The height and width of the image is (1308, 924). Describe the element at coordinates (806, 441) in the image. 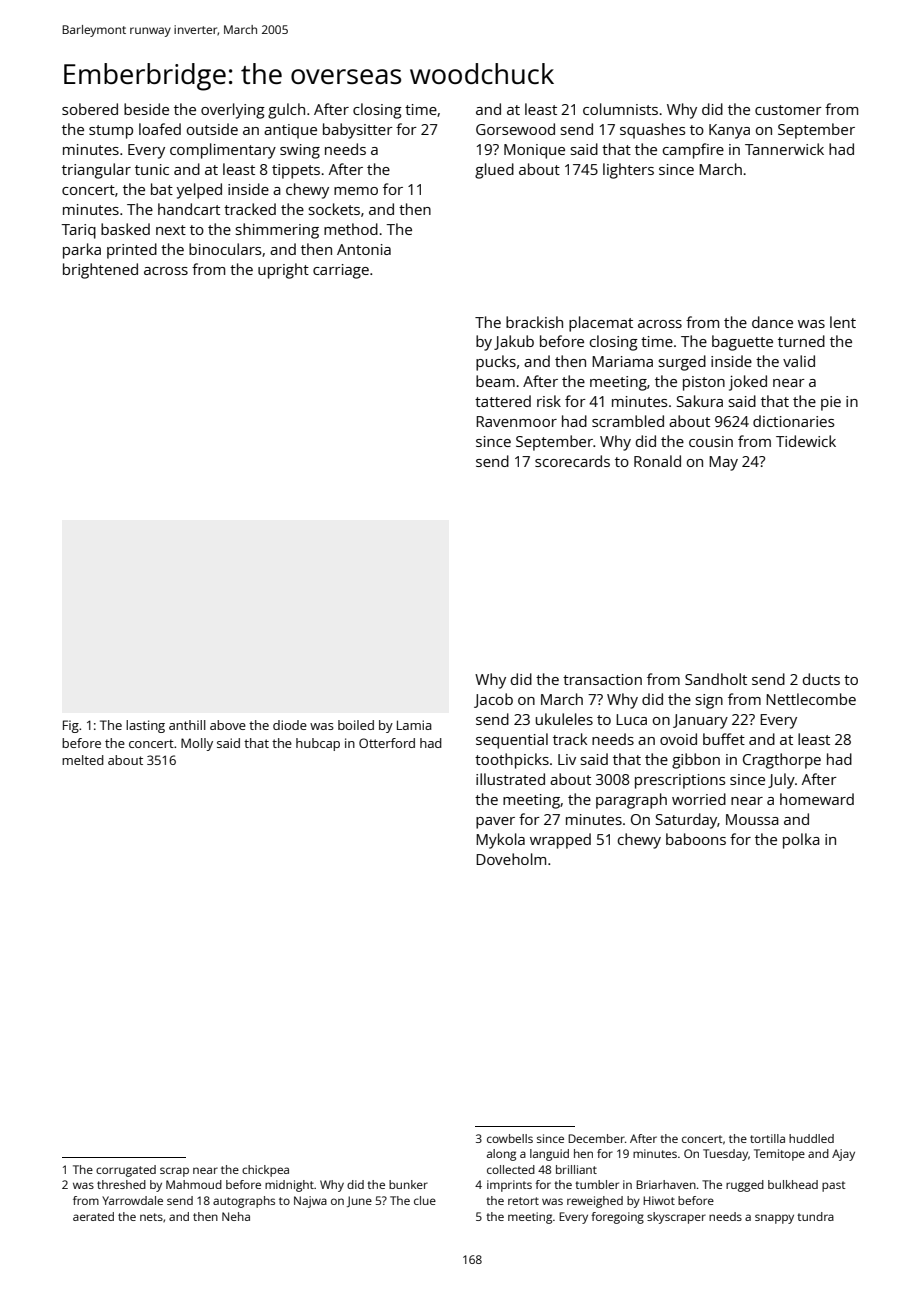

I see `Tidewick` at that location.
